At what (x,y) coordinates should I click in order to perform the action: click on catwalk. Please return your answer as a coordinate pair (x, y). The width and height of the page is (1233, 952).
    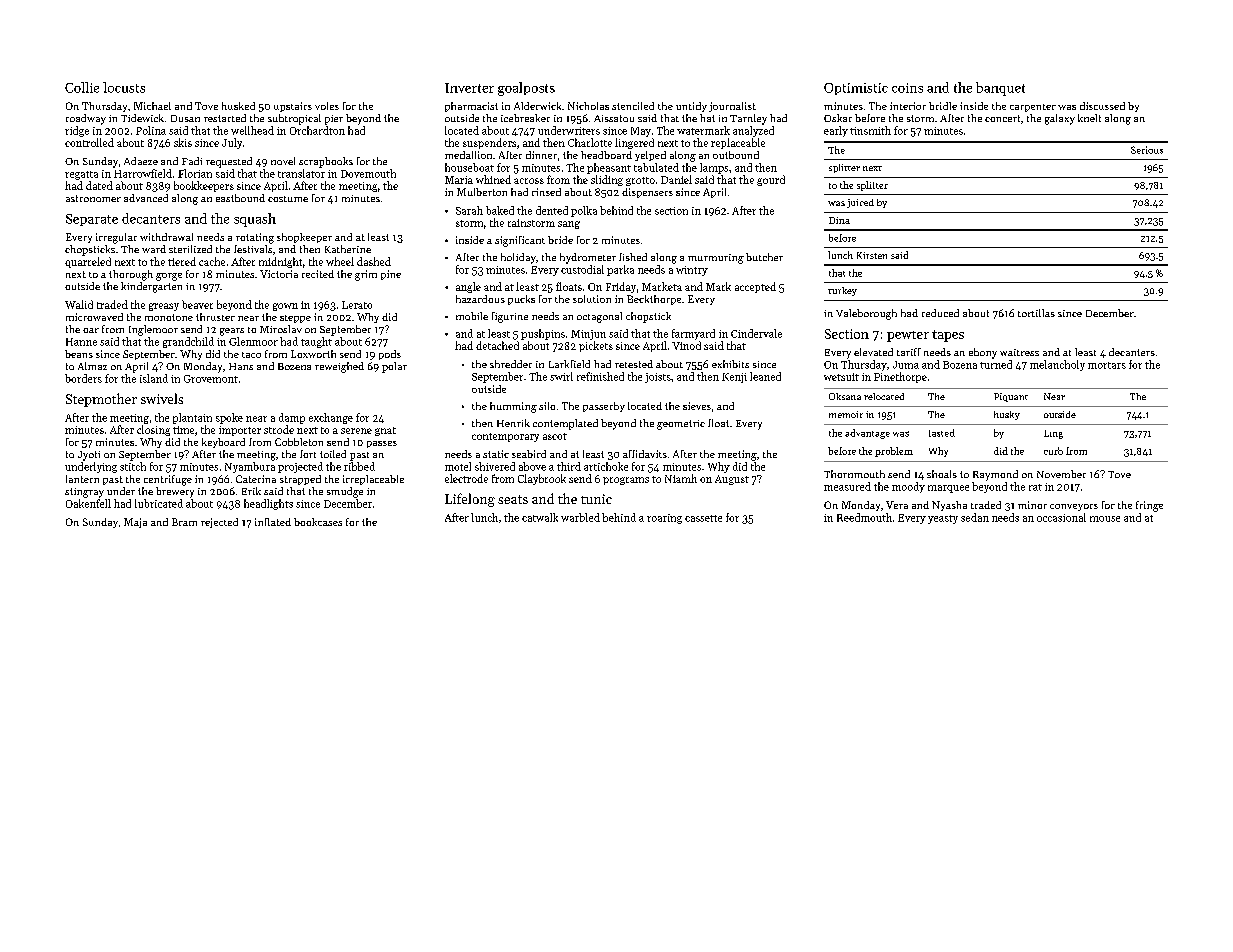
    Looking at the image, I should click on (540, 517).
